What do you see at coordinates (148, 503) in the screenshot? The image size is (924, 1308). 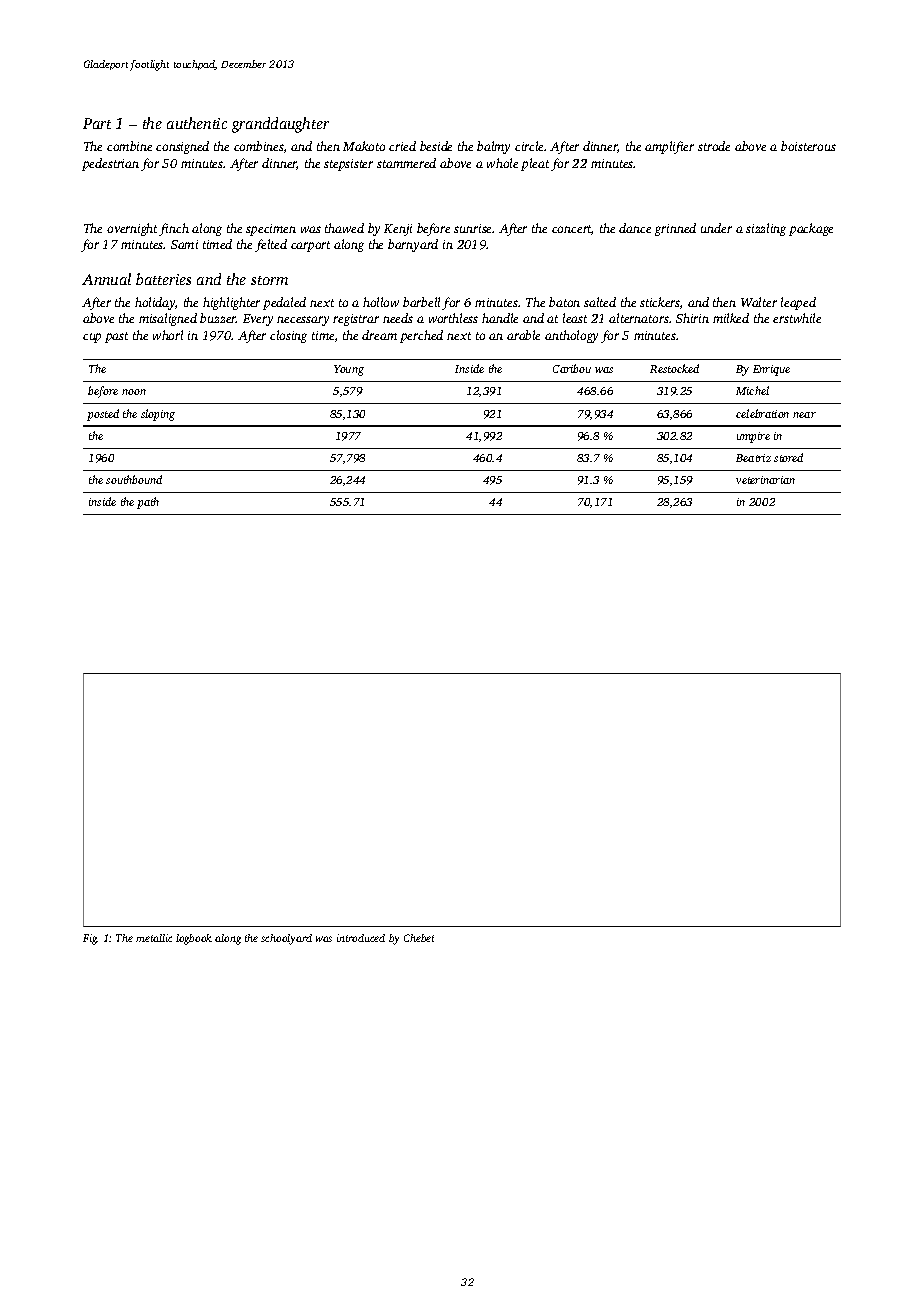 I see `path` at bounding box center [148, 503].
